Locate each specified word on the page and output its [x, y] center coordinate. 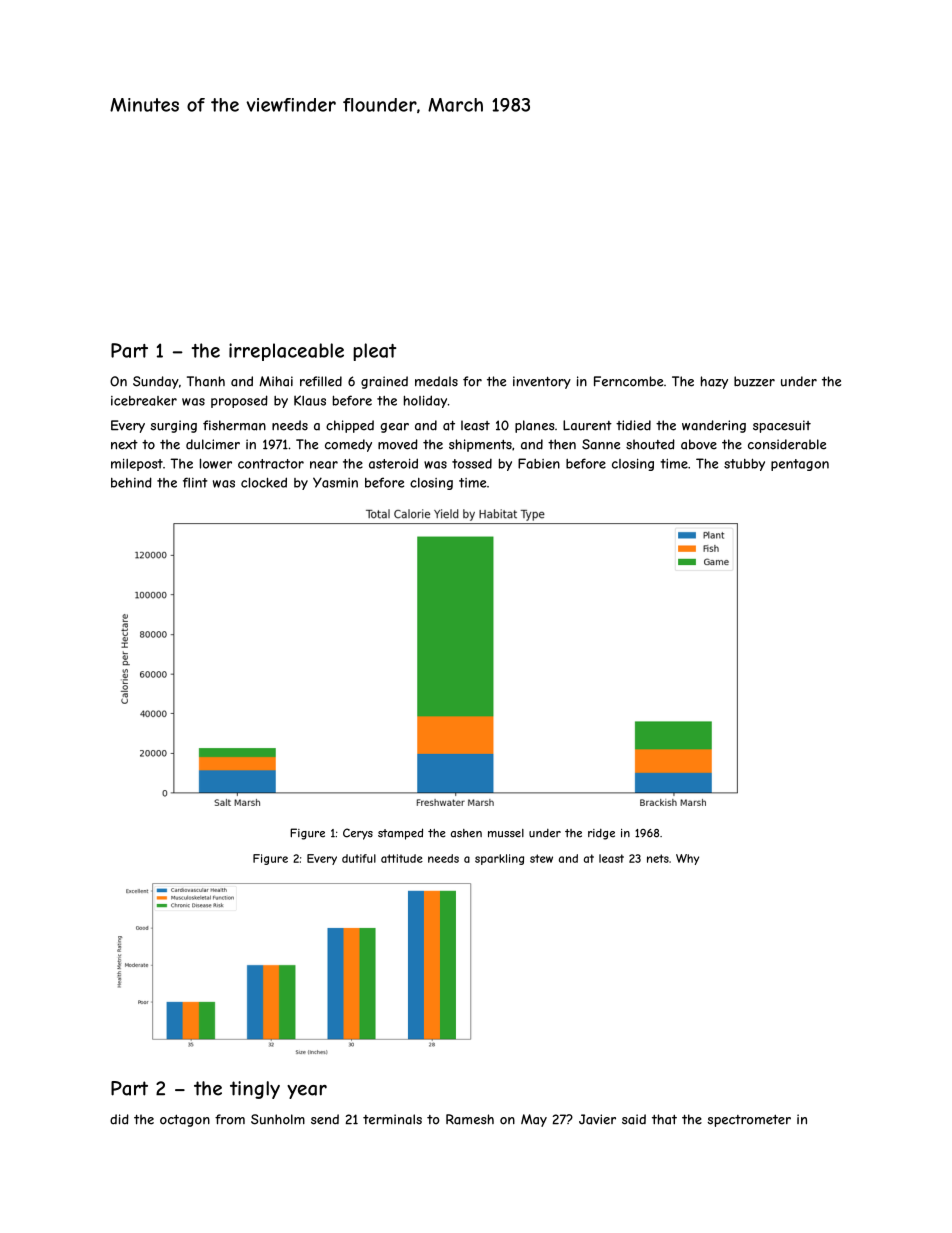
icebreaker [144, 401]
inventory [542, 382]
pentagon [800, 465]
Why [687, 859]
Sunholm [278, 1119]
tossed [472, 464]
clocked [264, 482]
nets [658, 858]
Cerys [358, 834]
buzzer [754, 381]
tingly [255, 1090]
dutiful [359, 858]
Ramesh [470, 1119]
